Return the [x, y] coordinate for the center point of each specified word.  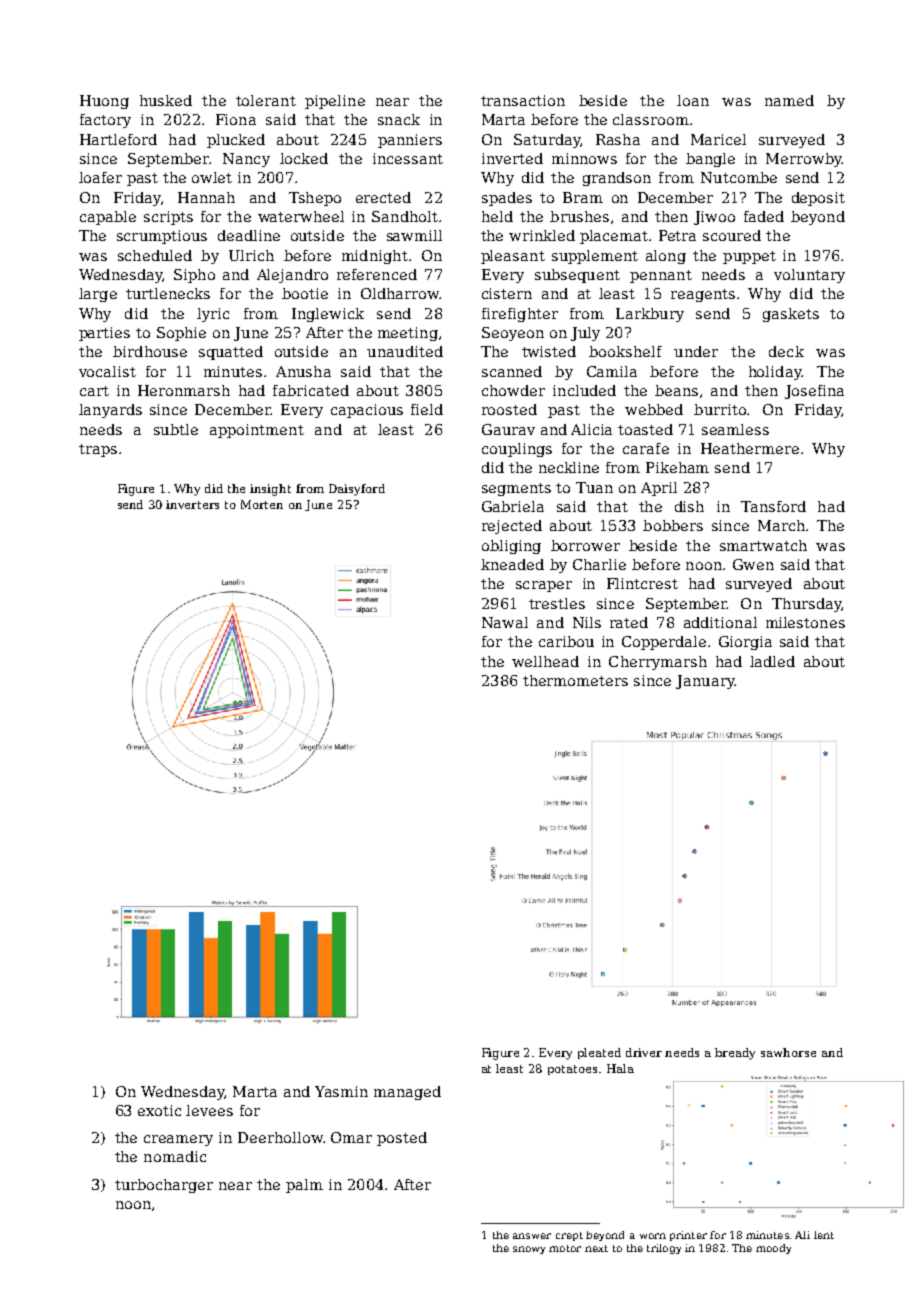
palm [304, 1186]
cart [94, 391]
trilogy [664, 1249]
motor [565, 1248]
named [789, 100]
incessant [408, 158]
